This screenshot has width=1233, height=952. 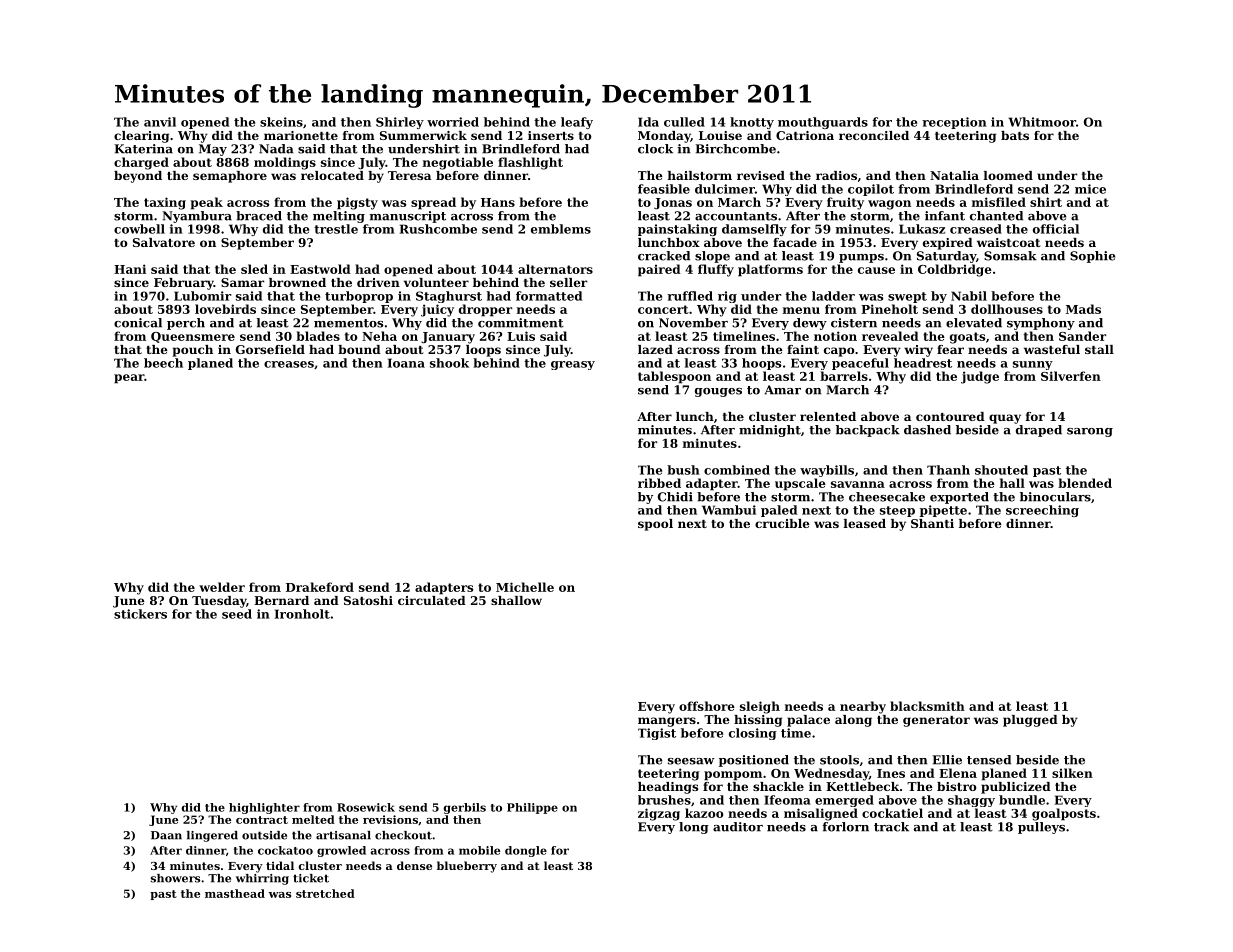 What do you see at coordinates (887, 497) in the screenshot?
I see `cheesecake` at bounding box center [887, 497].
